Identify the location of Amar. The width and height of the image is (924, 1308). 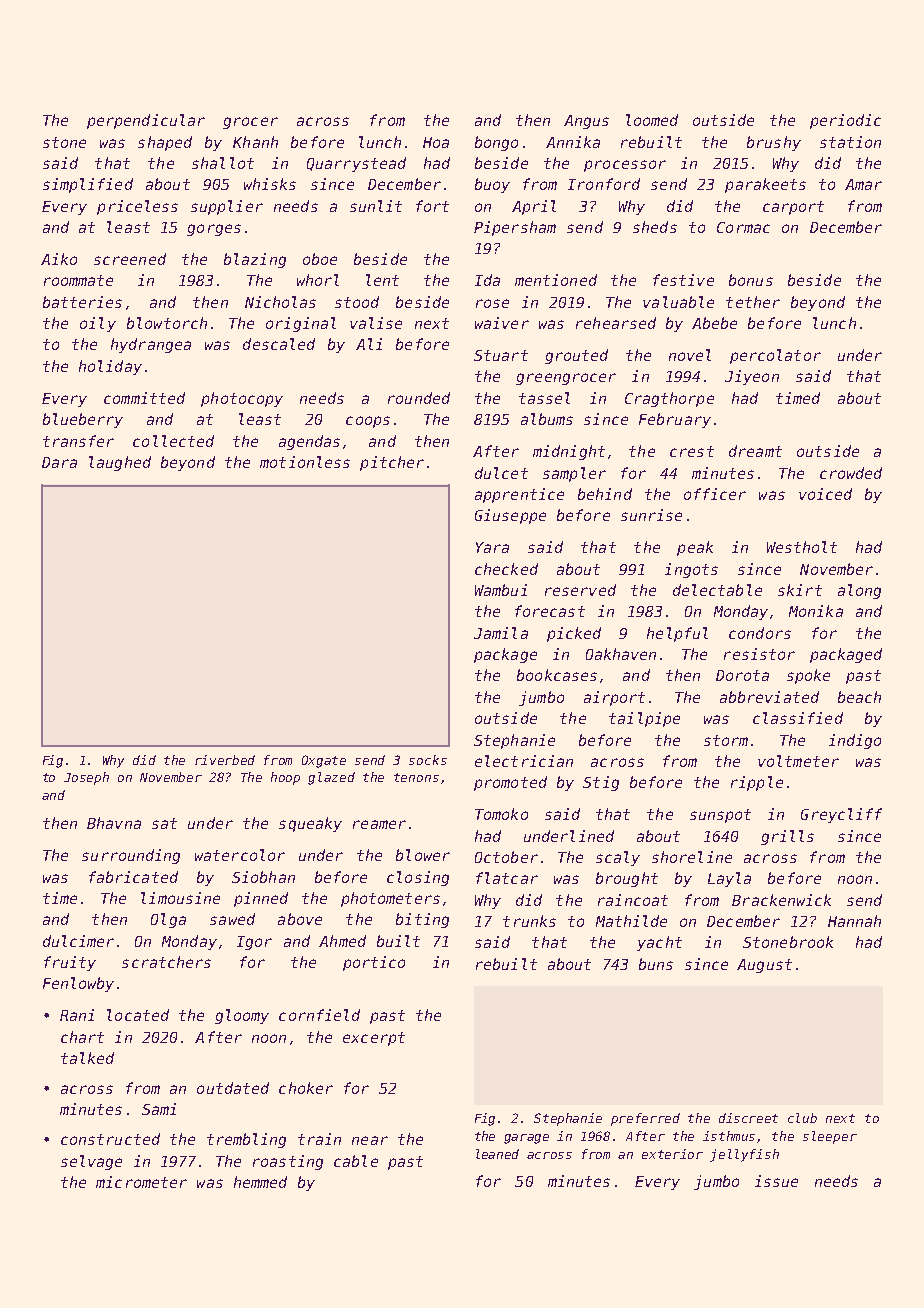
(863, 184).
